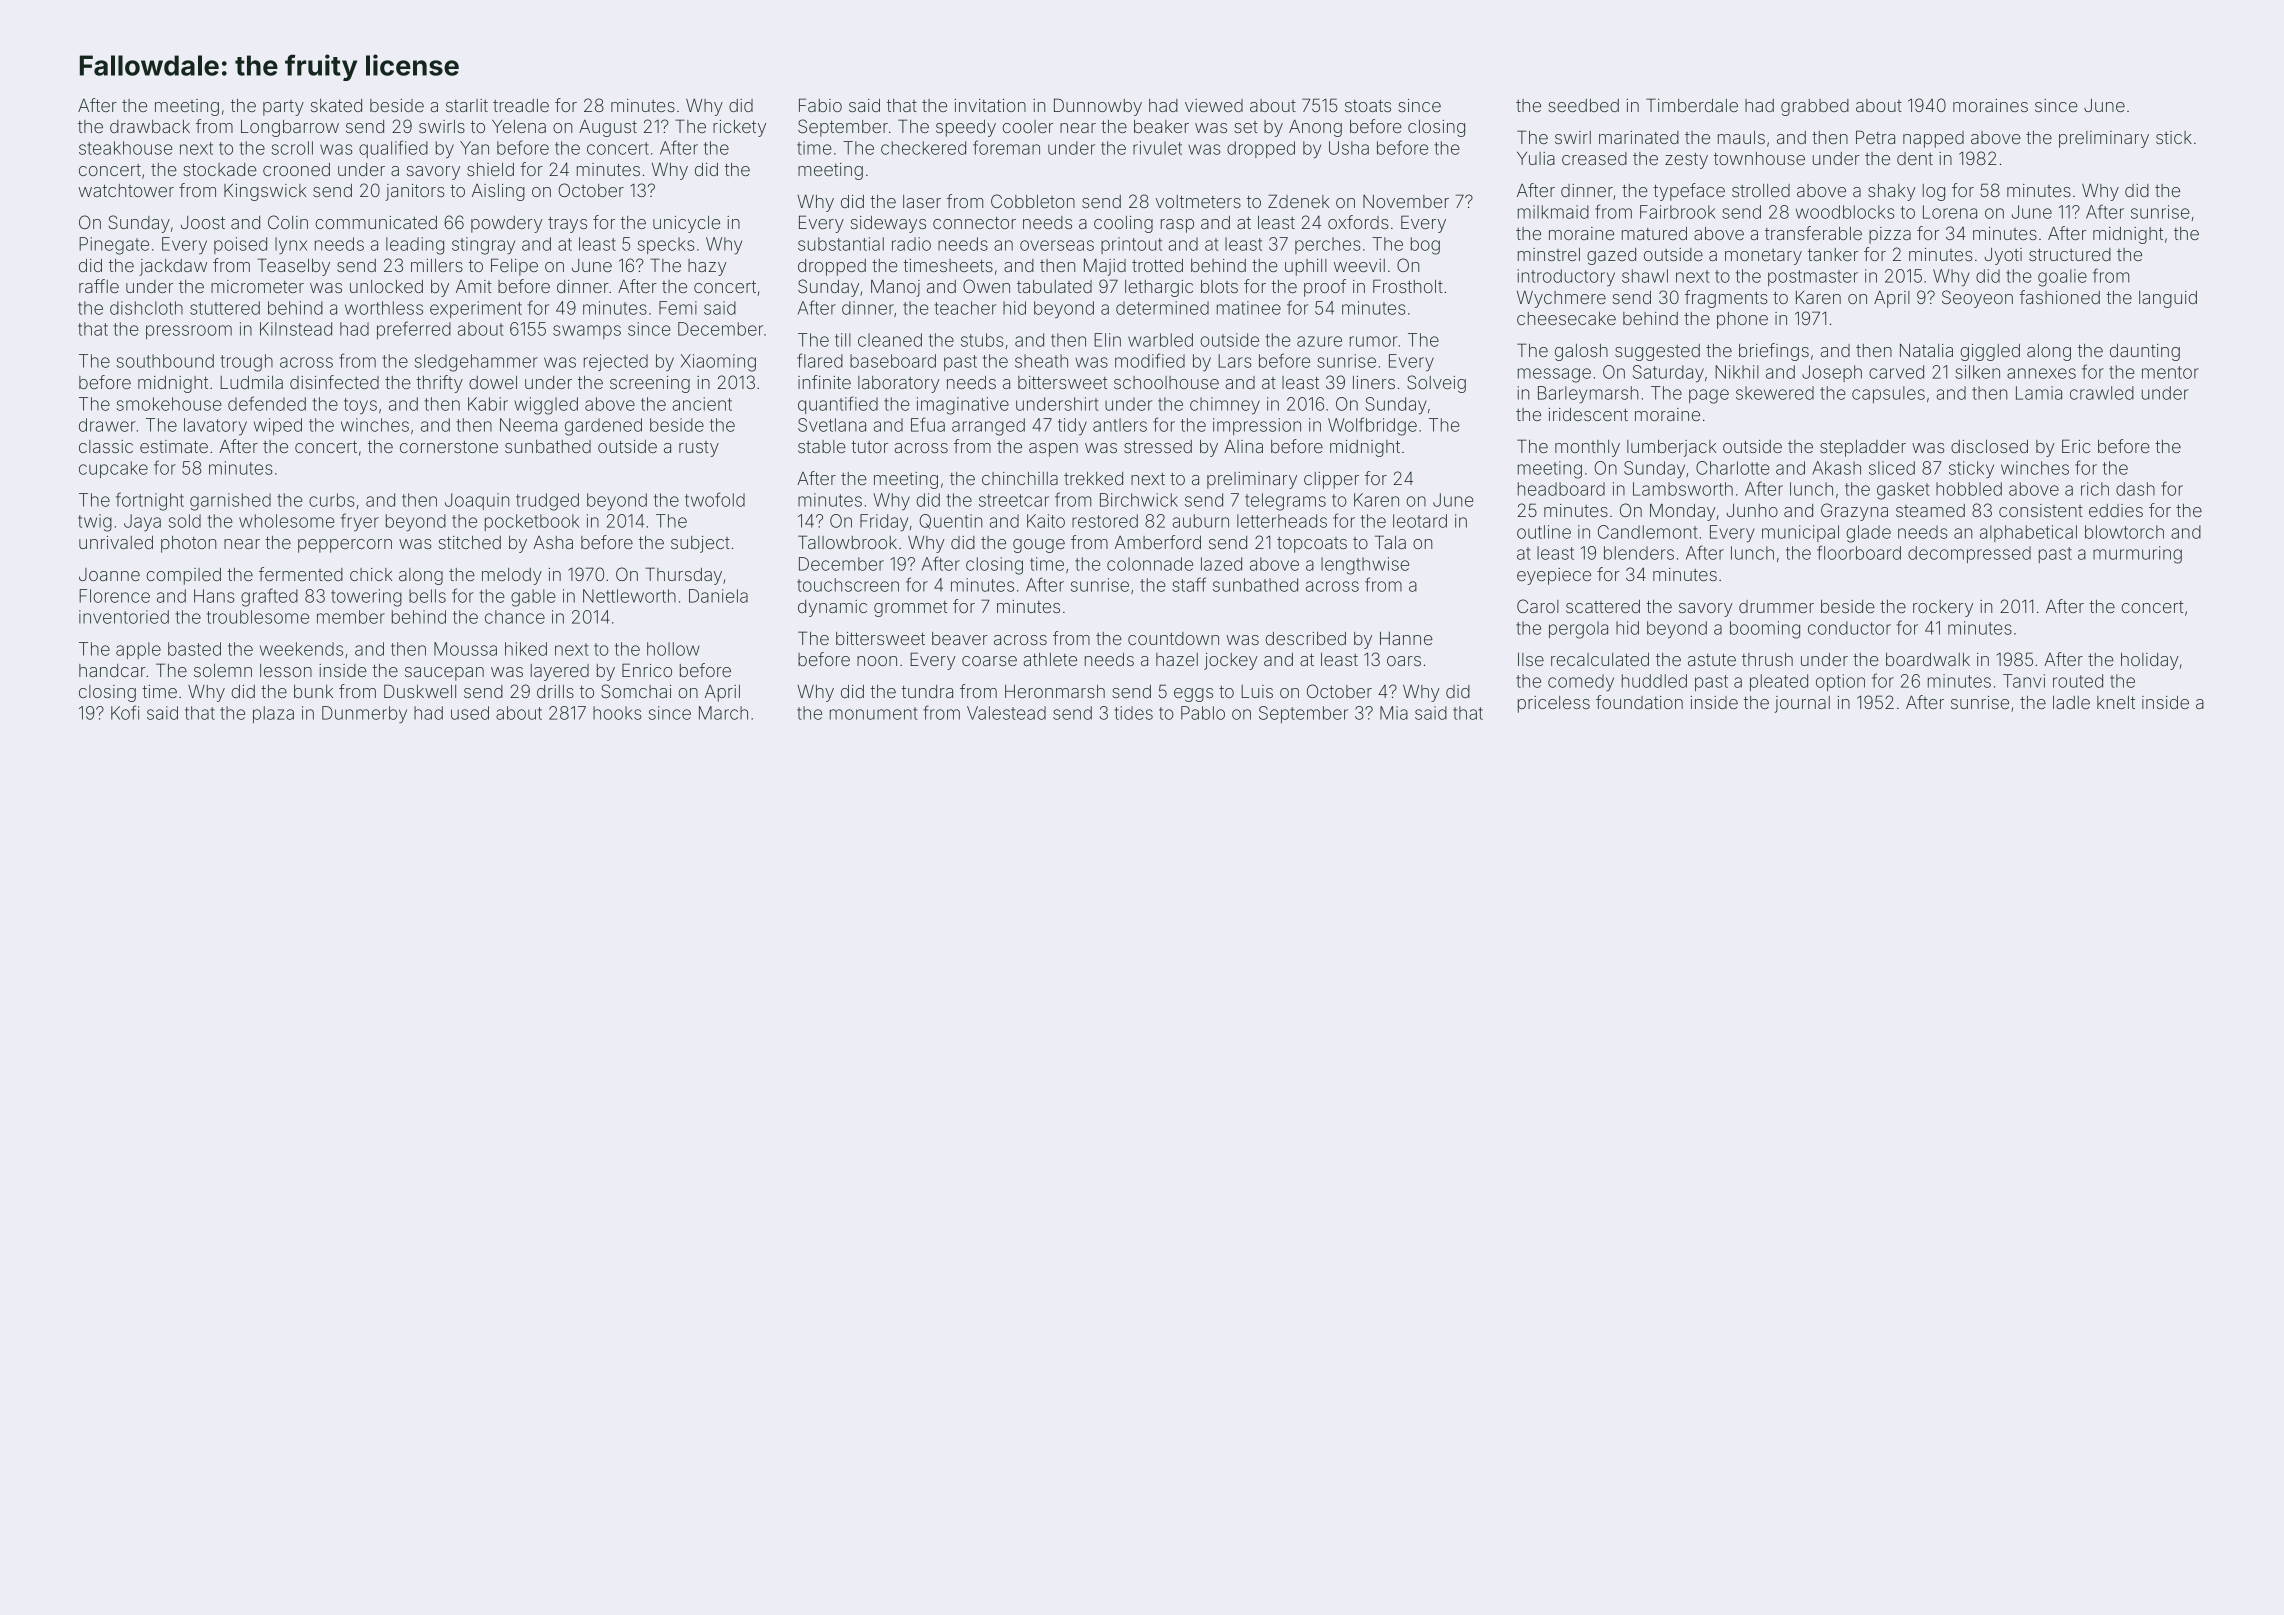 The image size is (2284, 1615). Describe the element at coordinates (1243, 446) in the screenshot. I see `Alina` at that location.
